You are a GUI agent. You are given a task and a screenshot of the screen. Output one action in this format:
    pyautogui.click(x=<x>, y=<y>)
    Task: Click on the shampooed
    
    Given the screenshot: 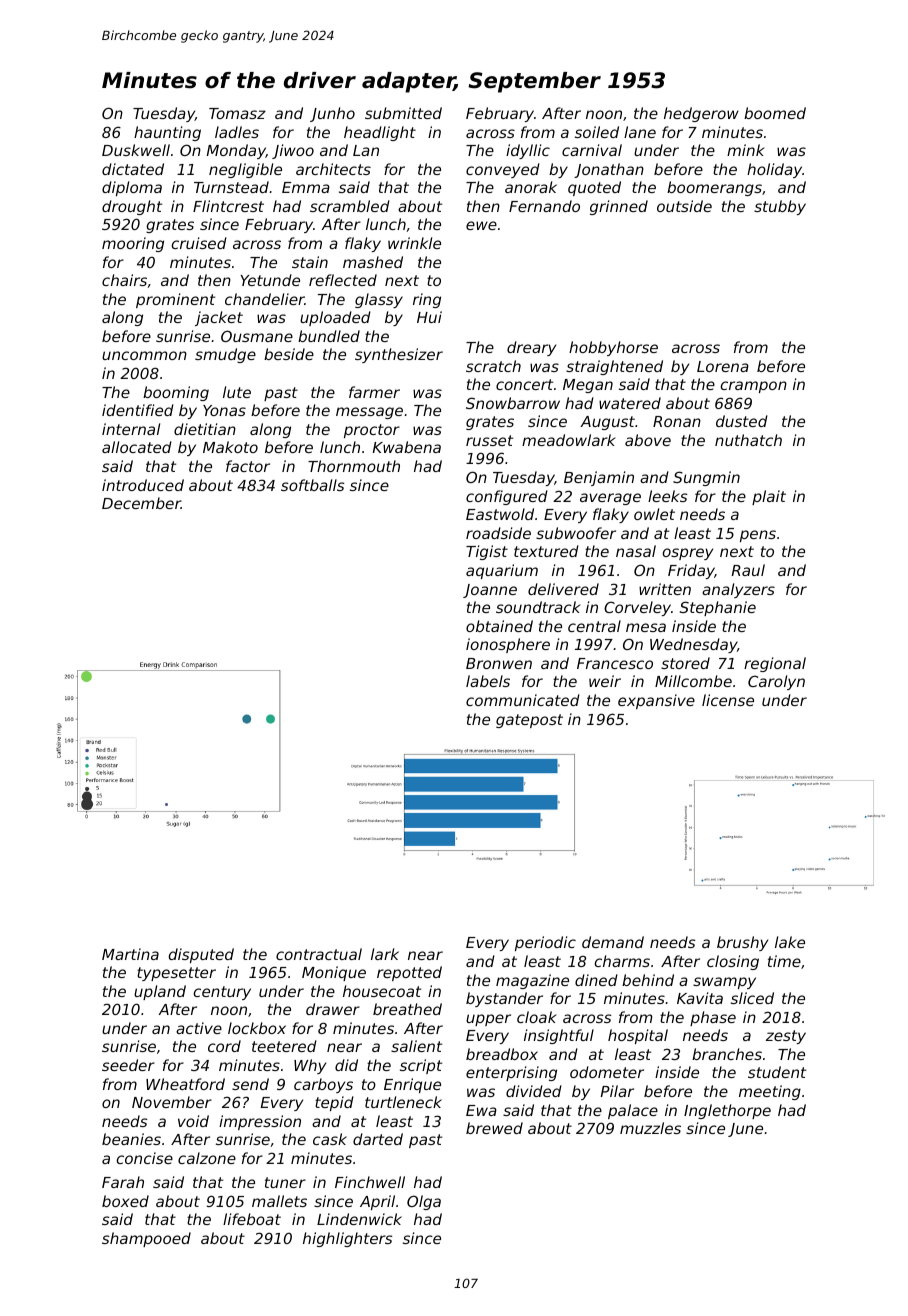 What is the action you would take?
    pyautogui.click(x=146, y=1239)
